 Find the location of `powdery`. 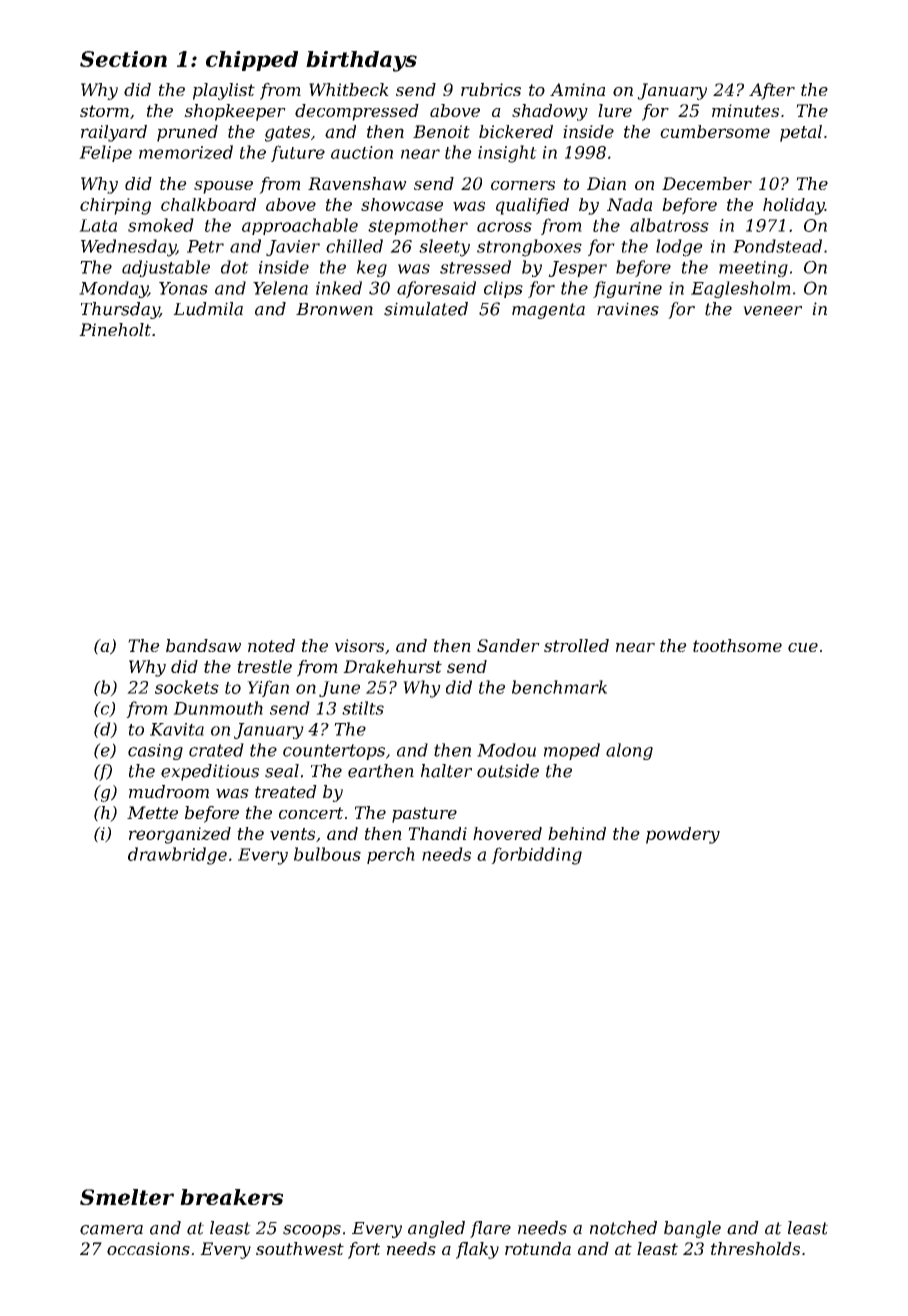

powdery is located at coordinates (683, 835).
